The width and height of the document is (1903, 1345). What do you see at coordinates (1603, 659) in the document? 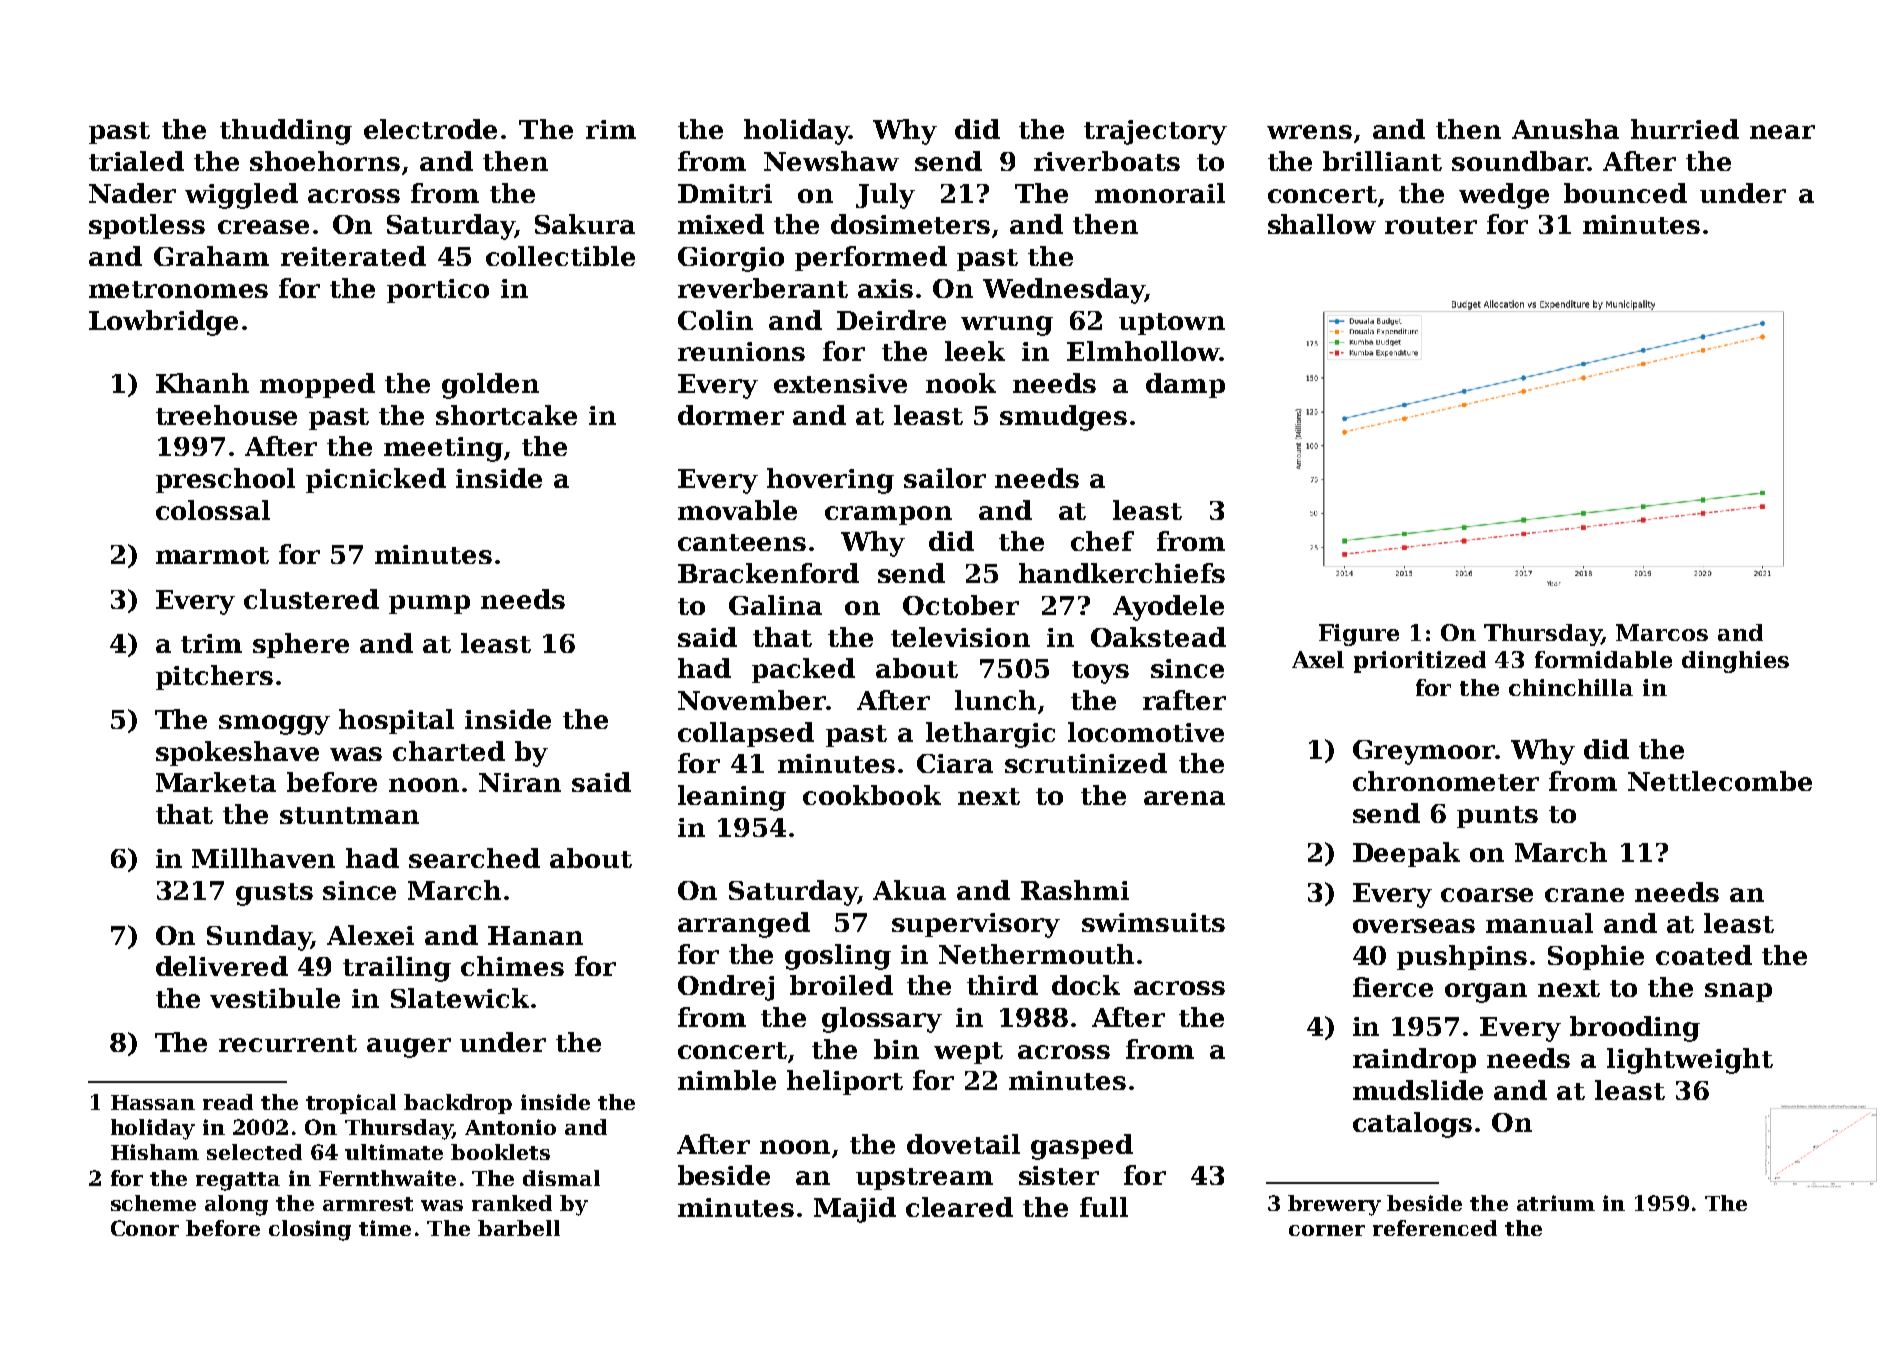
I see `formidable` at bounding box center [1603, 659].
